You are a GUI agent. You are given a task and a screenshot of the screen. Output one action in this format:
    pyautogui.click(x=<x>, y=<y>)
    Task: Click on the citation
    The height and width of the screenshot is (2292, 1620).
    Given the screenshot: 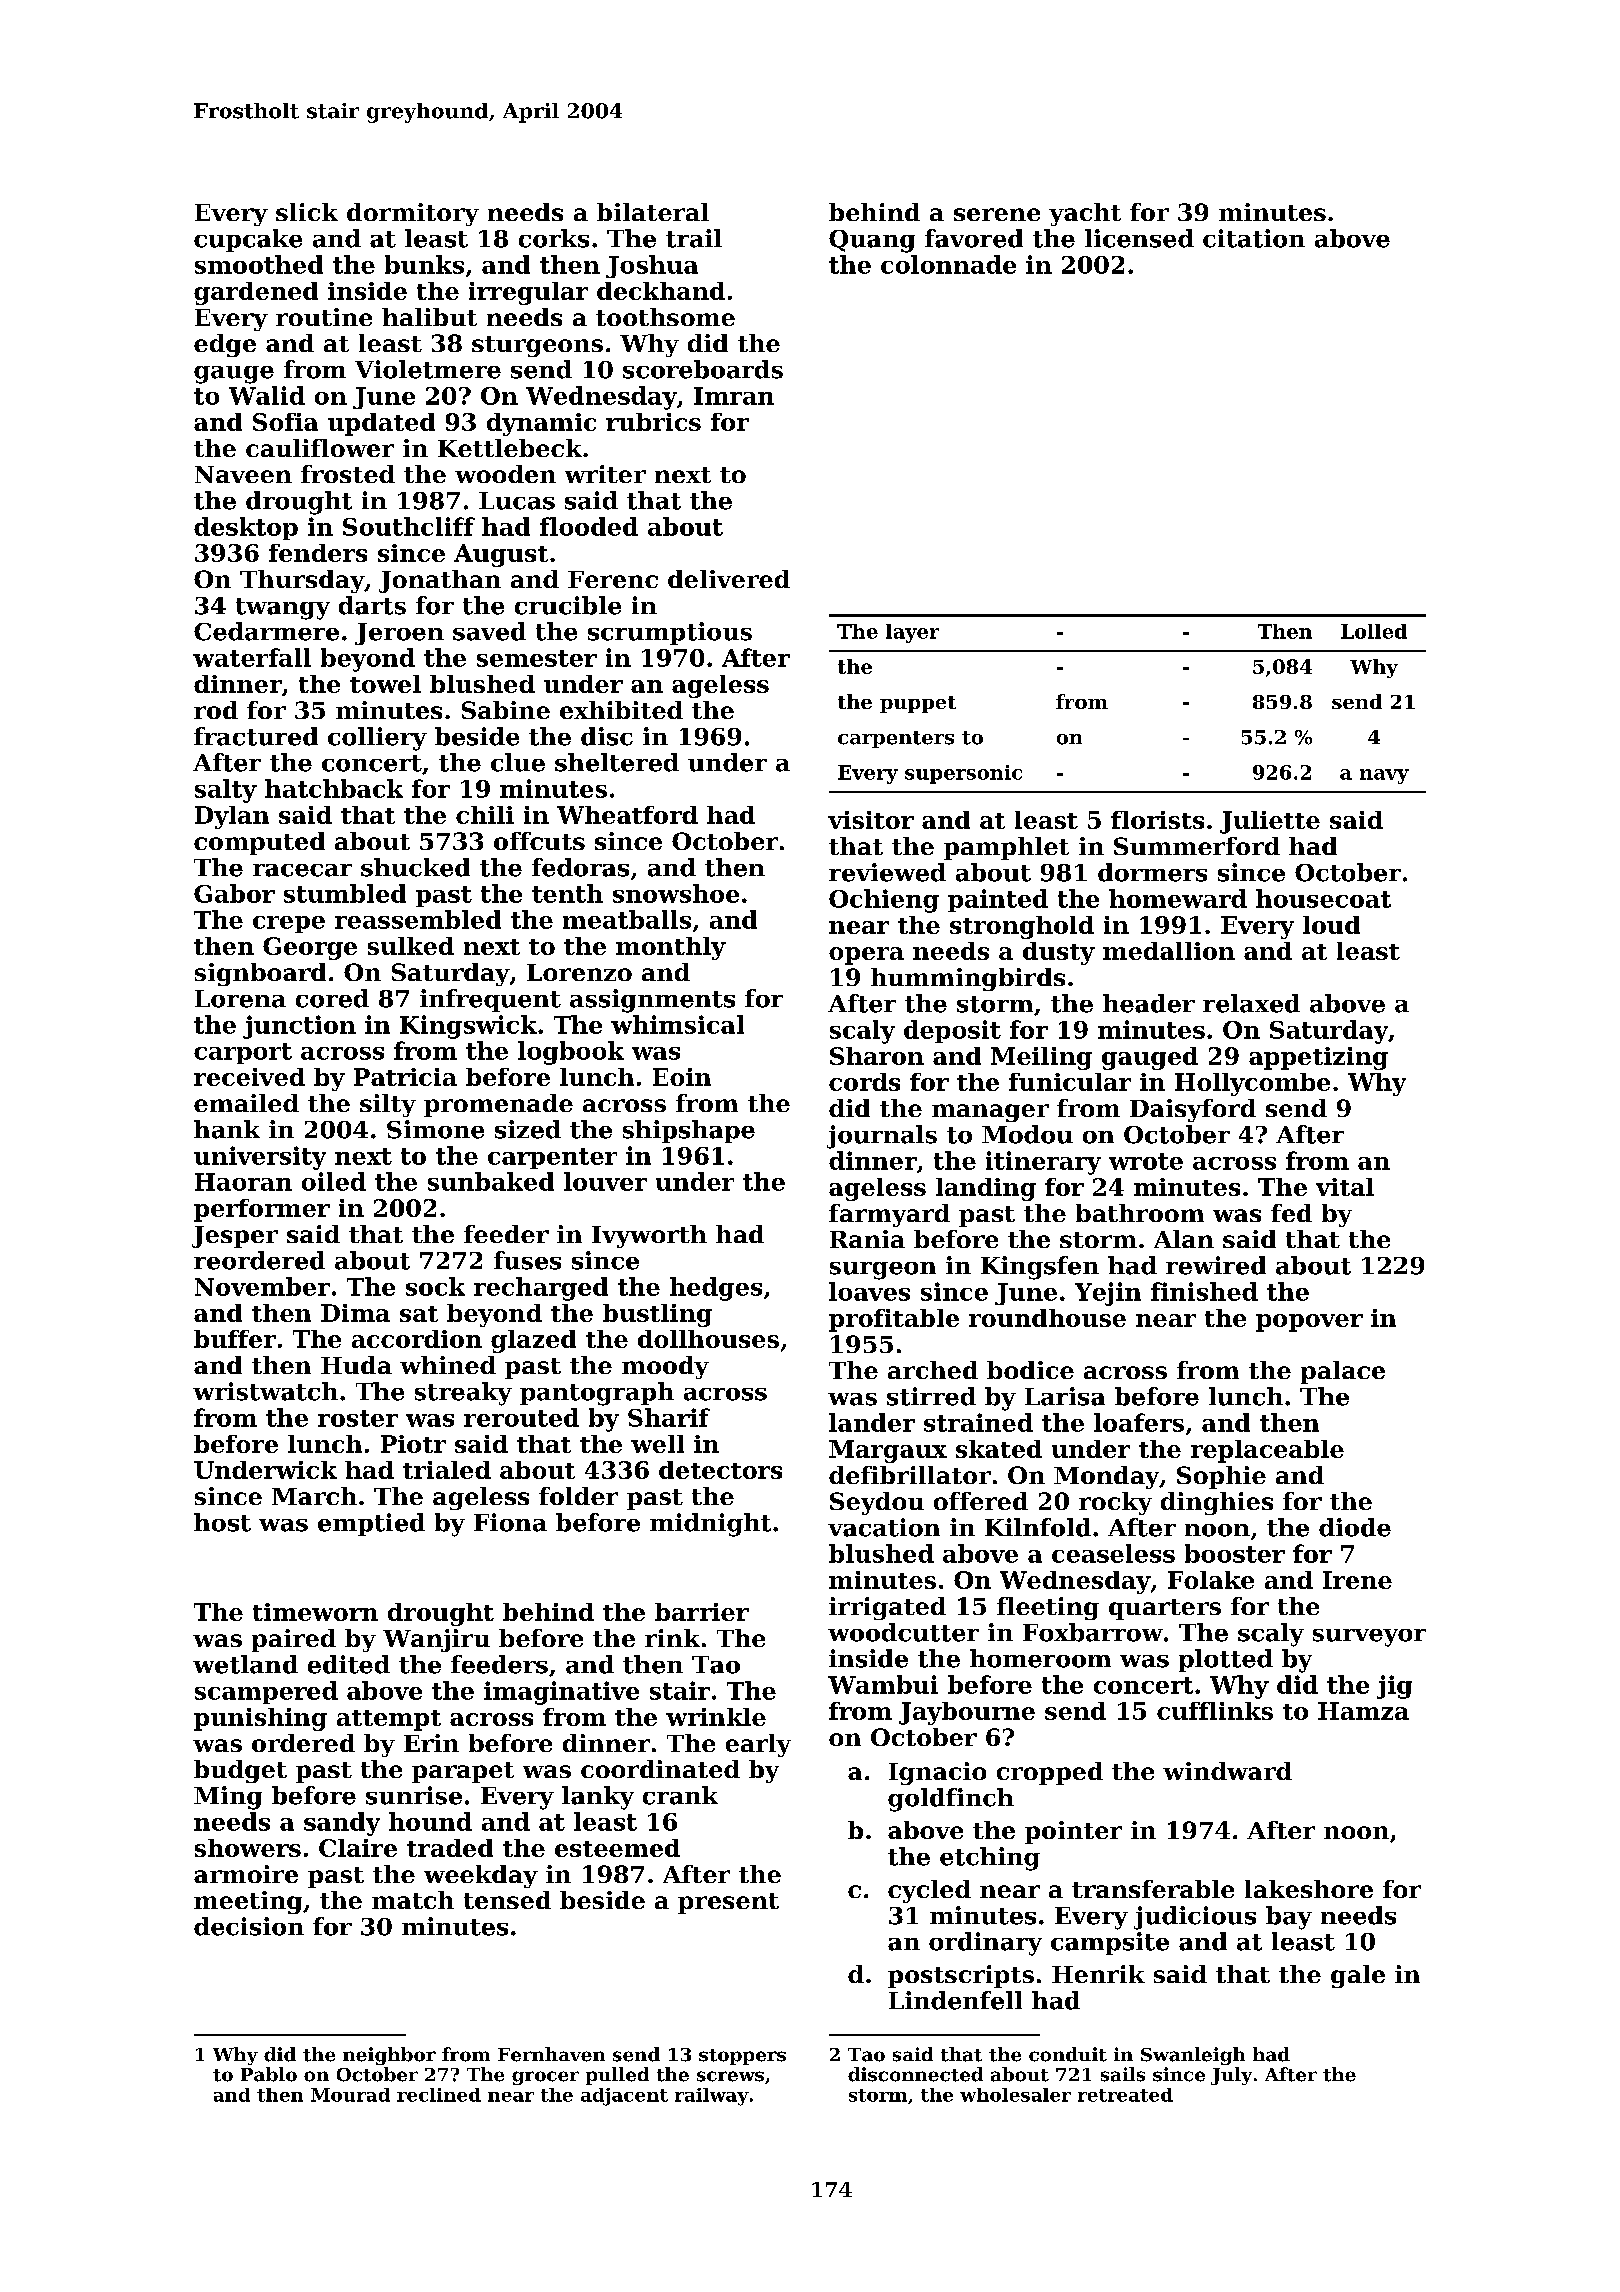 What is the action you would take?
    pyautogui.click(x=1254, y=238)
